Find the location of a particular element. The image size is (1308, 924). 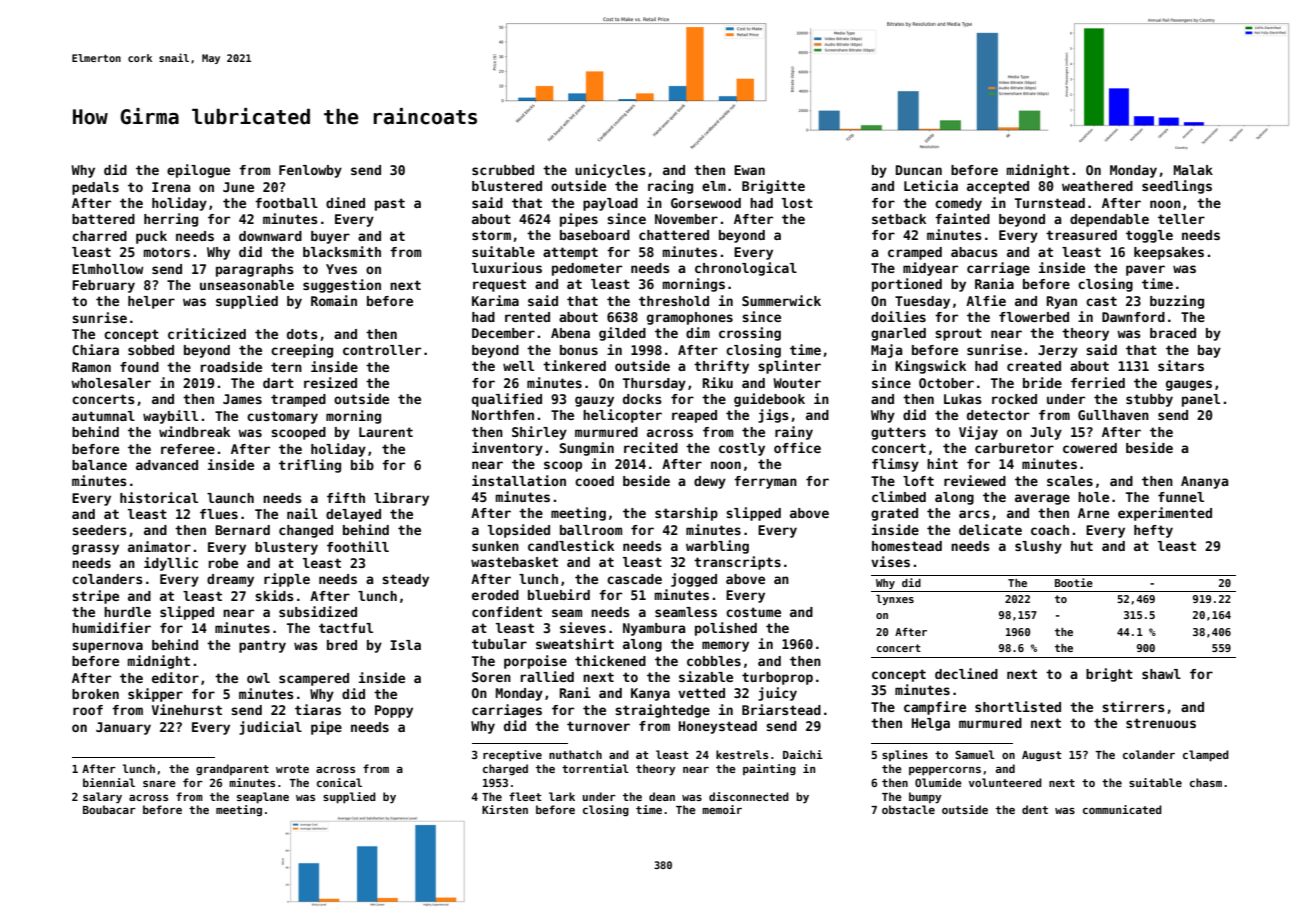

broken is located at coordinates (95, 694).
